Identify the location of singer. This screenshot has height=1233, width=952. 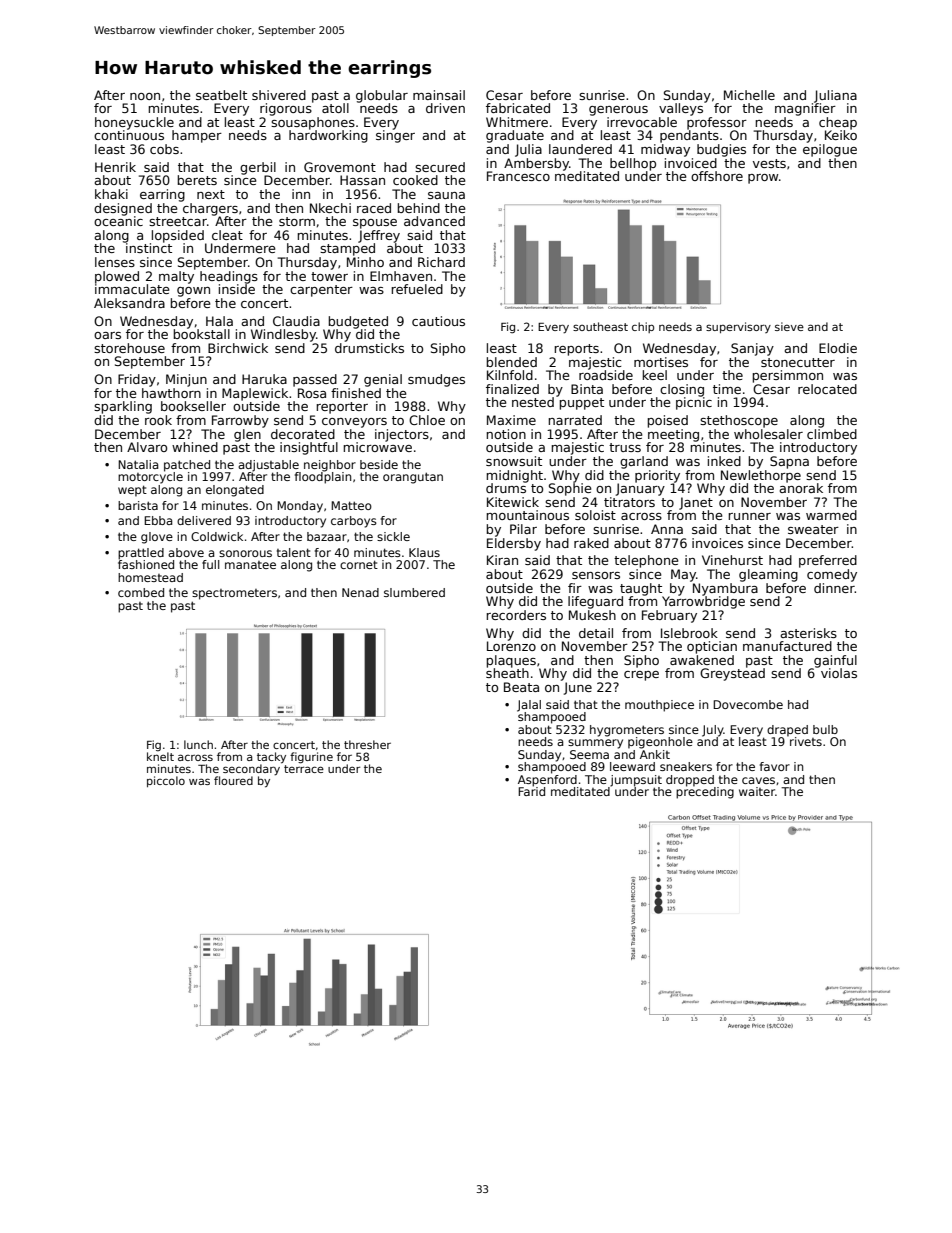
(395, 136).
